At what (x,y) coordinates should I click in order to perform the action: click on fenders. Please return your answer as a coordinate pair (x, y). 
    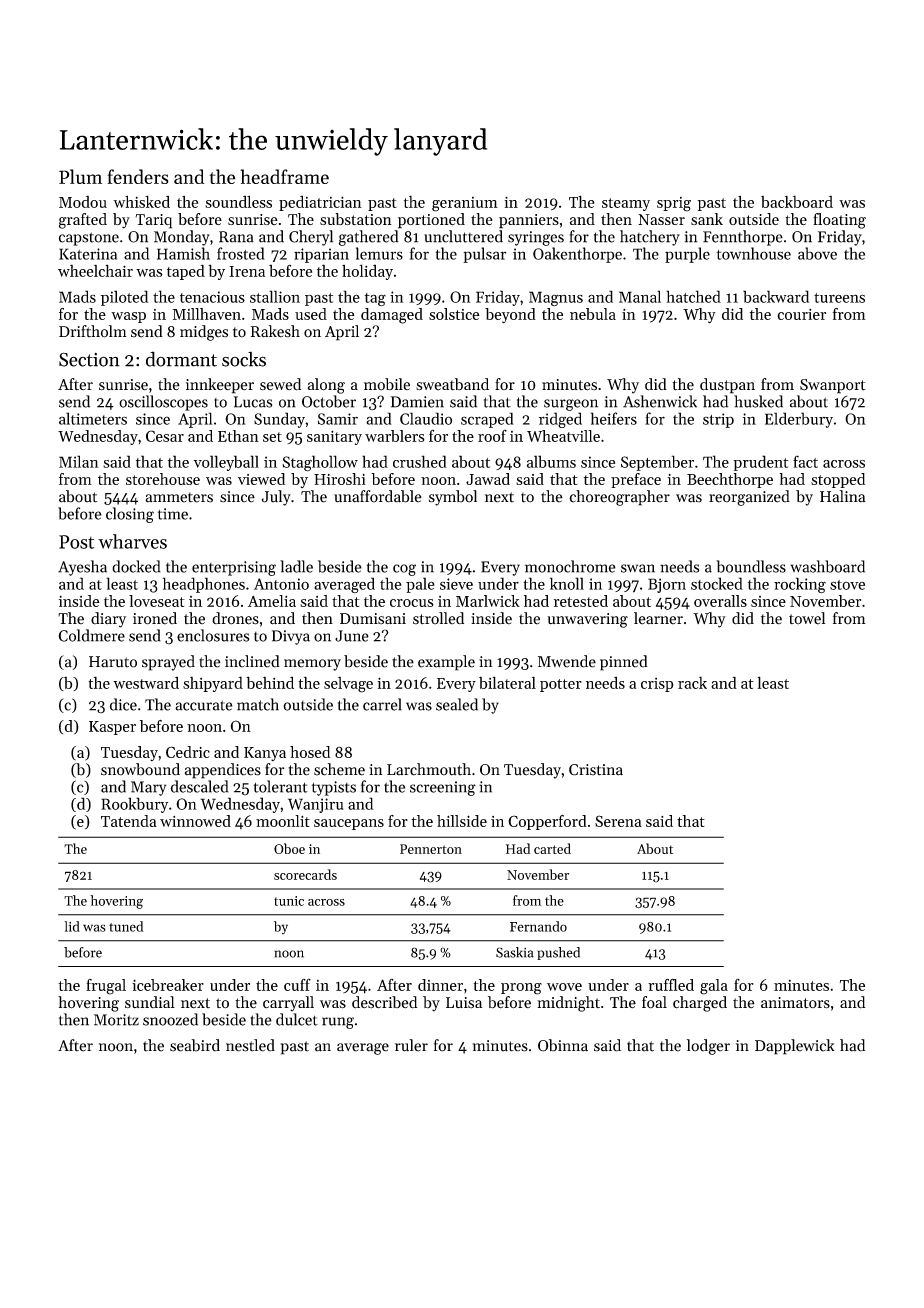
    Looking at the image, I should click on (138, 176).
